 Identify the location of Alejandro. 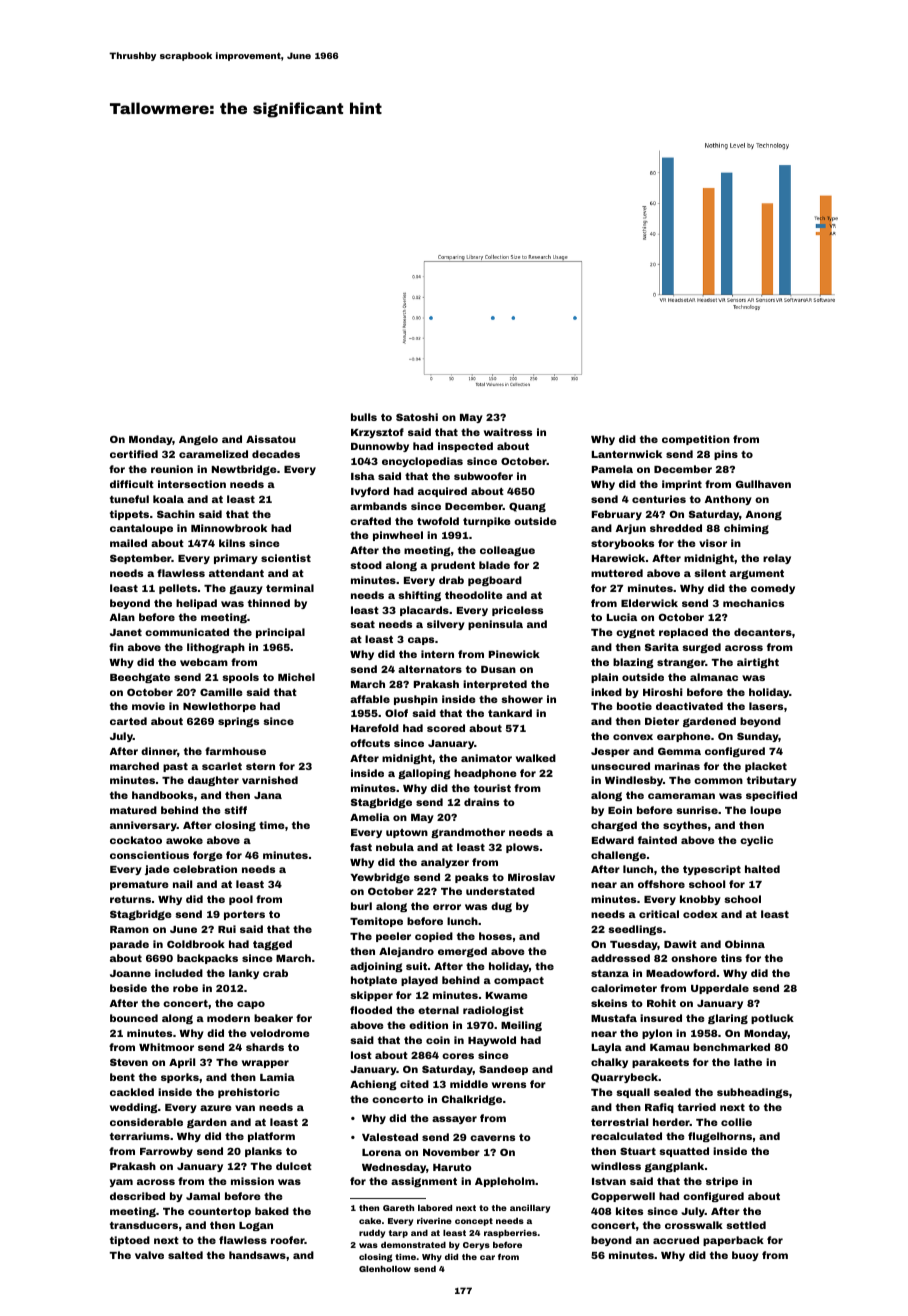
(406, 952).
